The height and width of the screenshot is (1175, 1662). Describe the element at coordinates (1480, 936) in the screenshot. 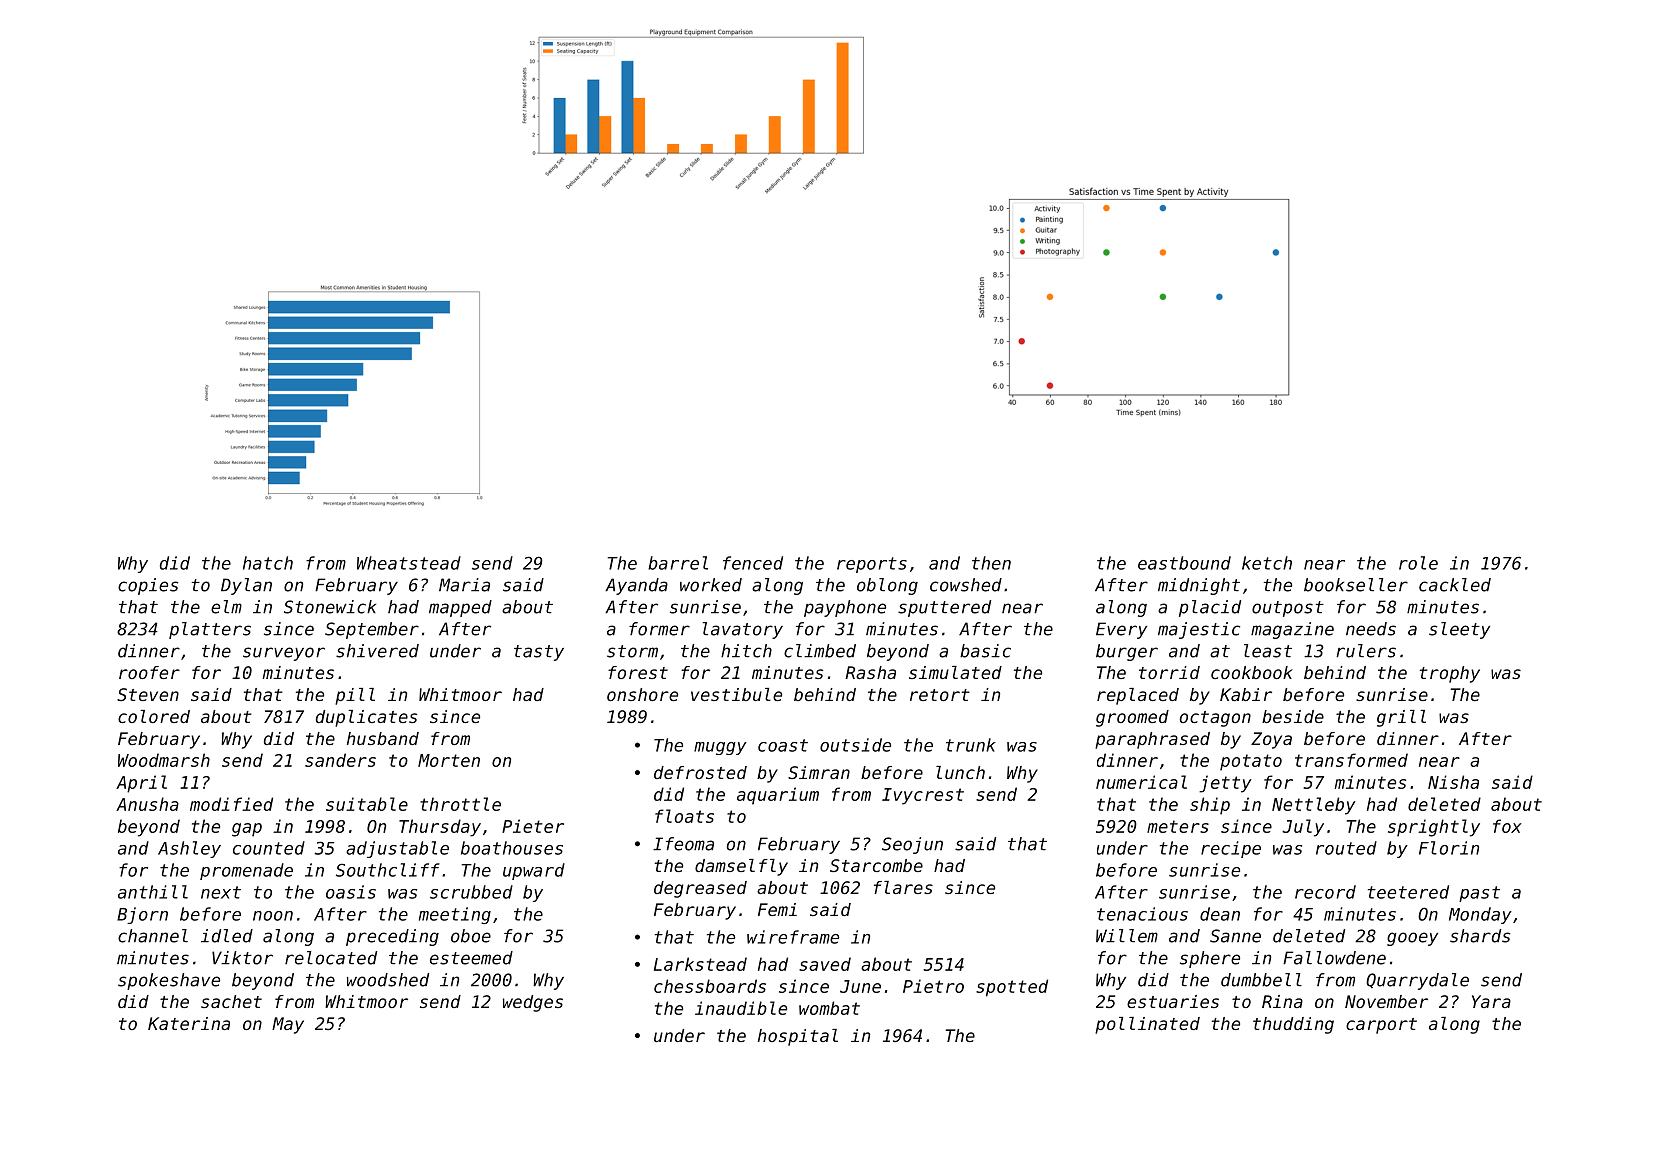

I see `shards` at that location.
